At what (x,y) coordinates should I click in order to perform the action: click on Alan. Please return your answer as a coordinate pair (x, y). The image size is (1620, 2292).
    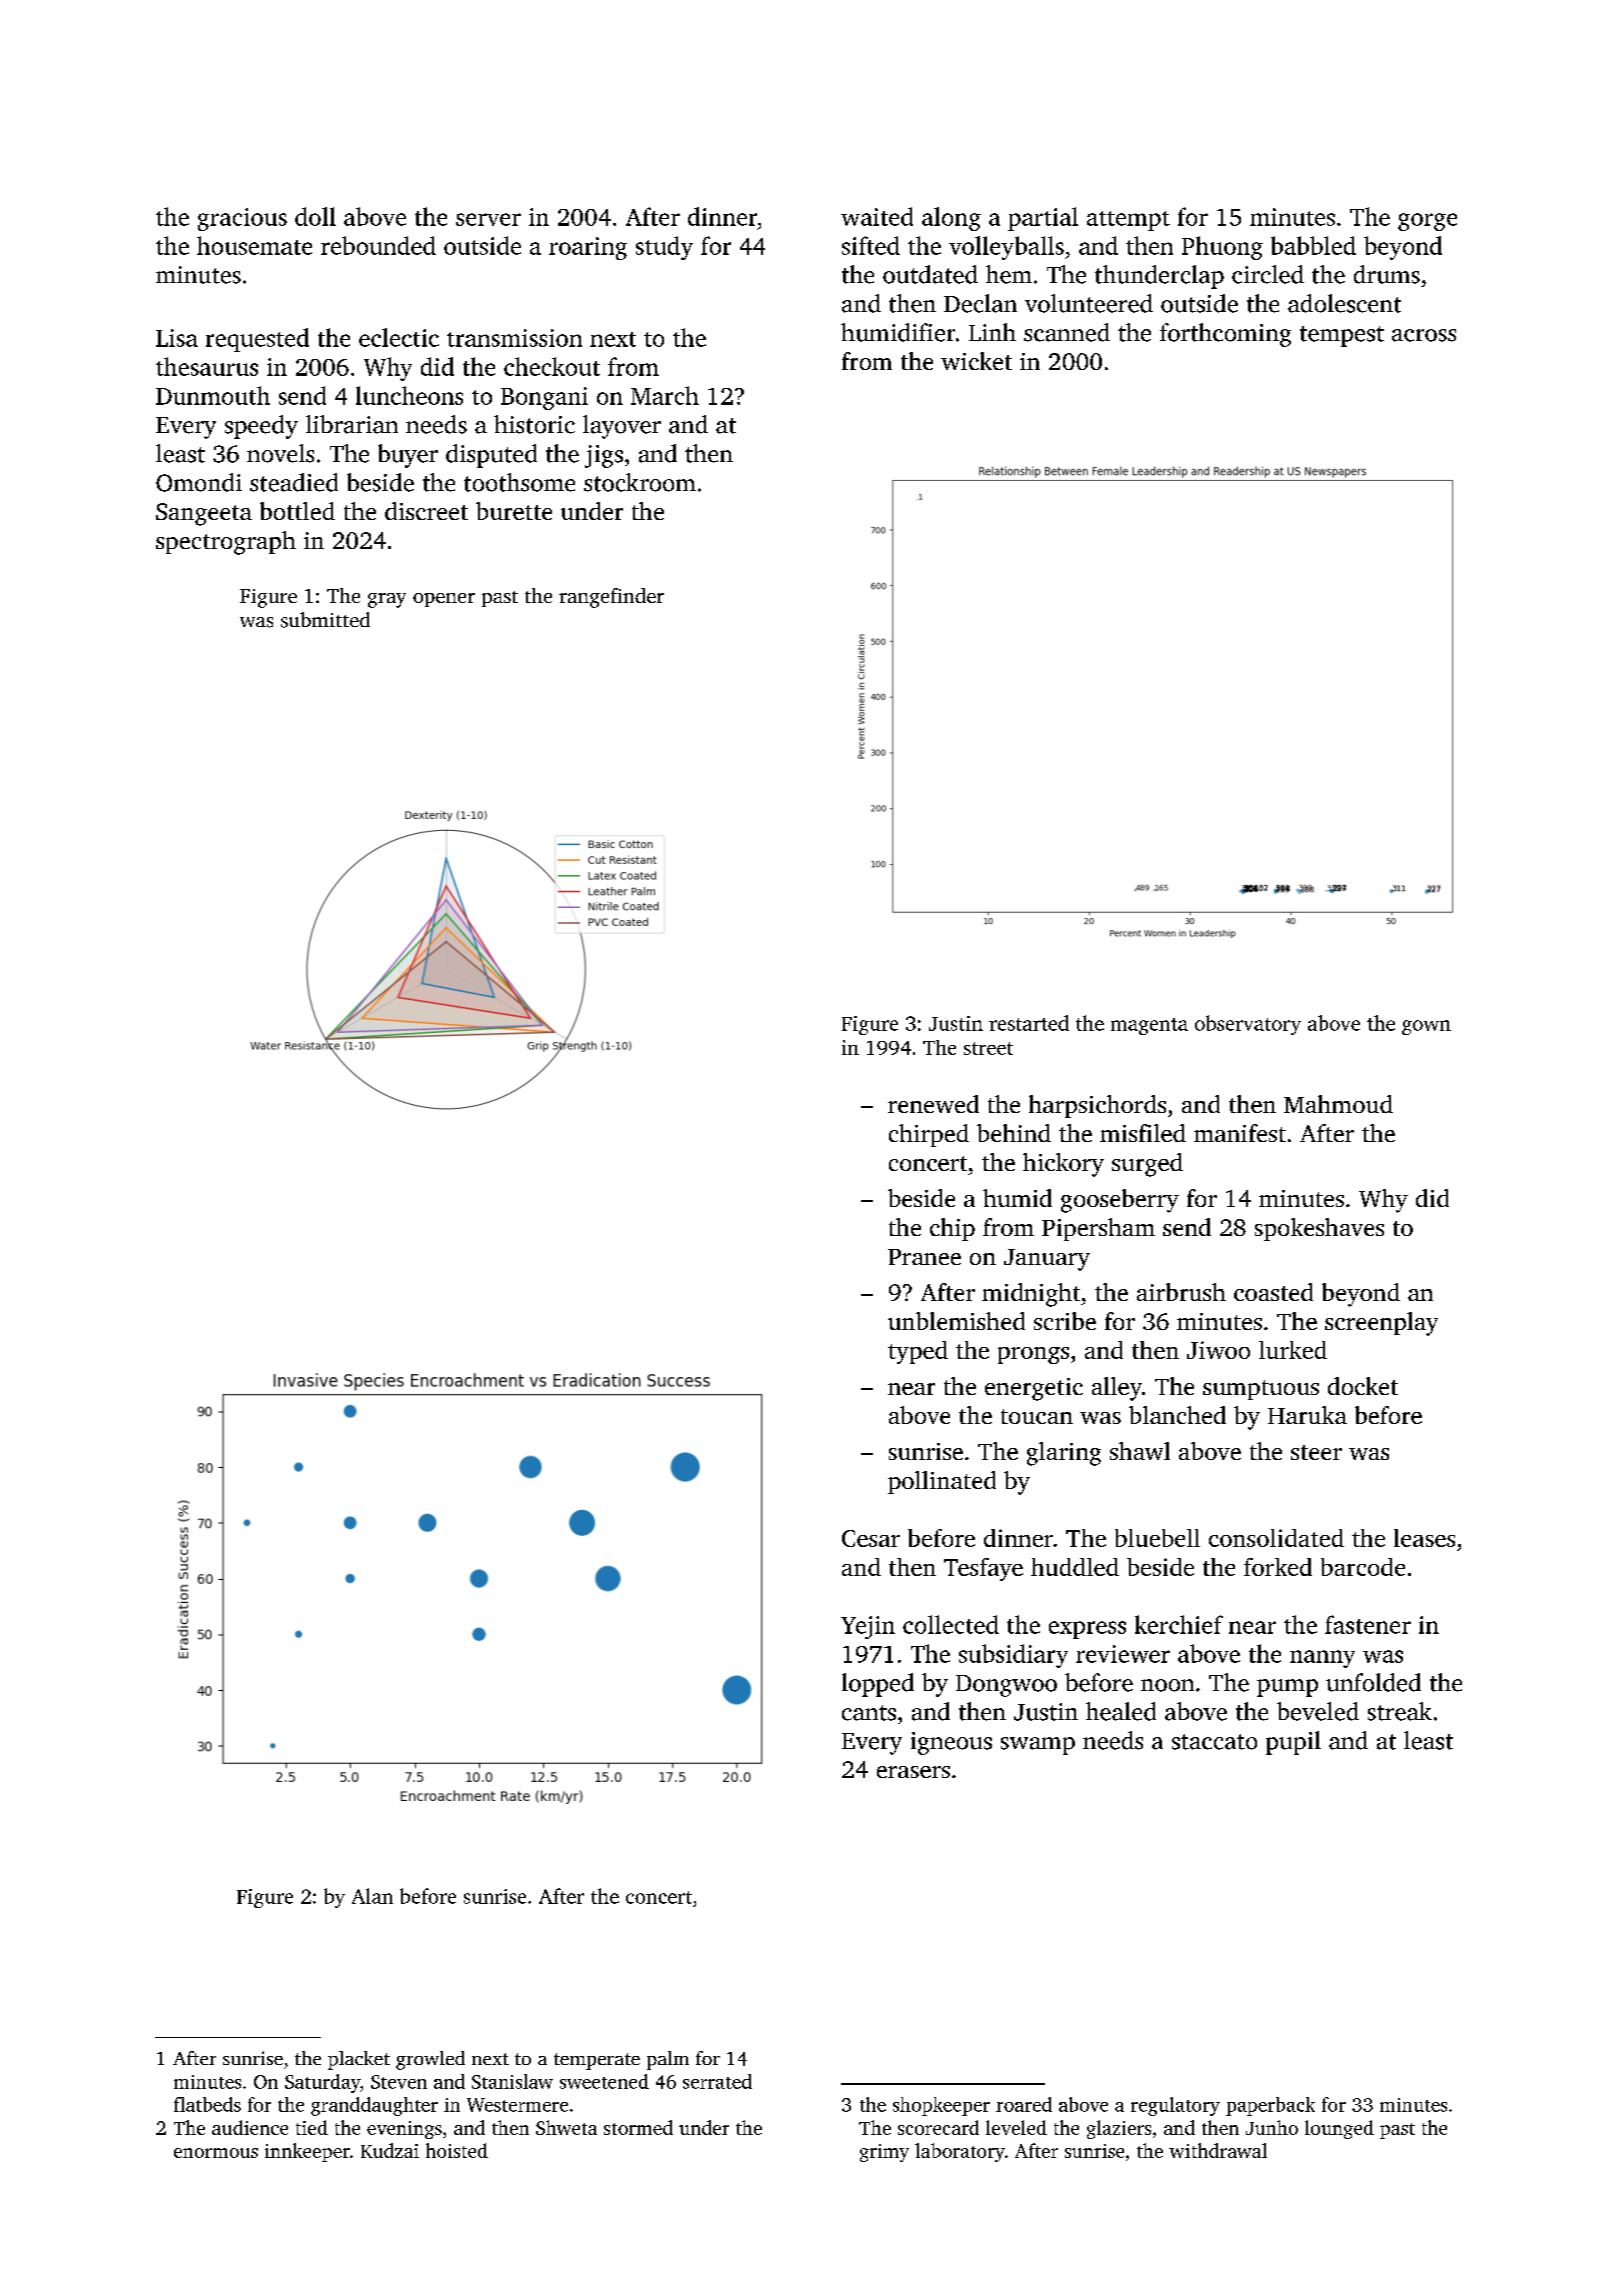
    Looking at the image, I should click on (372, 1896).
